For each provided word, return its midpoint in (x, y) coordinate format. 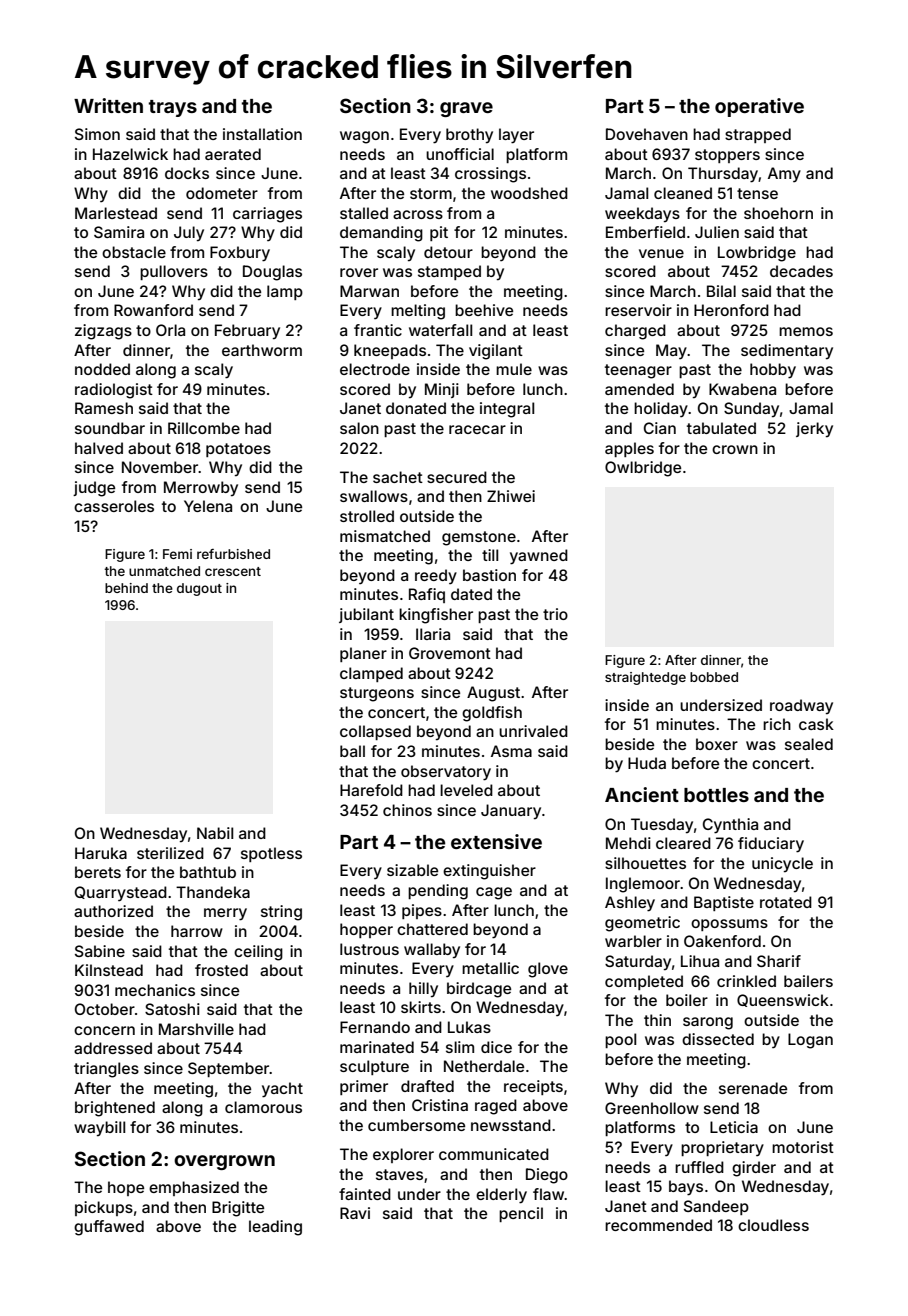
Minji (442, 390)
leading (275, 1228)
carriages (267, 215)
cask (816, 724)
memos (806, 331)
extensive (496, 841)
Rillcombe (204, 428)
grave (466, 109)
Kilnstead (109, 970)
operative (759, 107)
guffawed (109, 1228)
